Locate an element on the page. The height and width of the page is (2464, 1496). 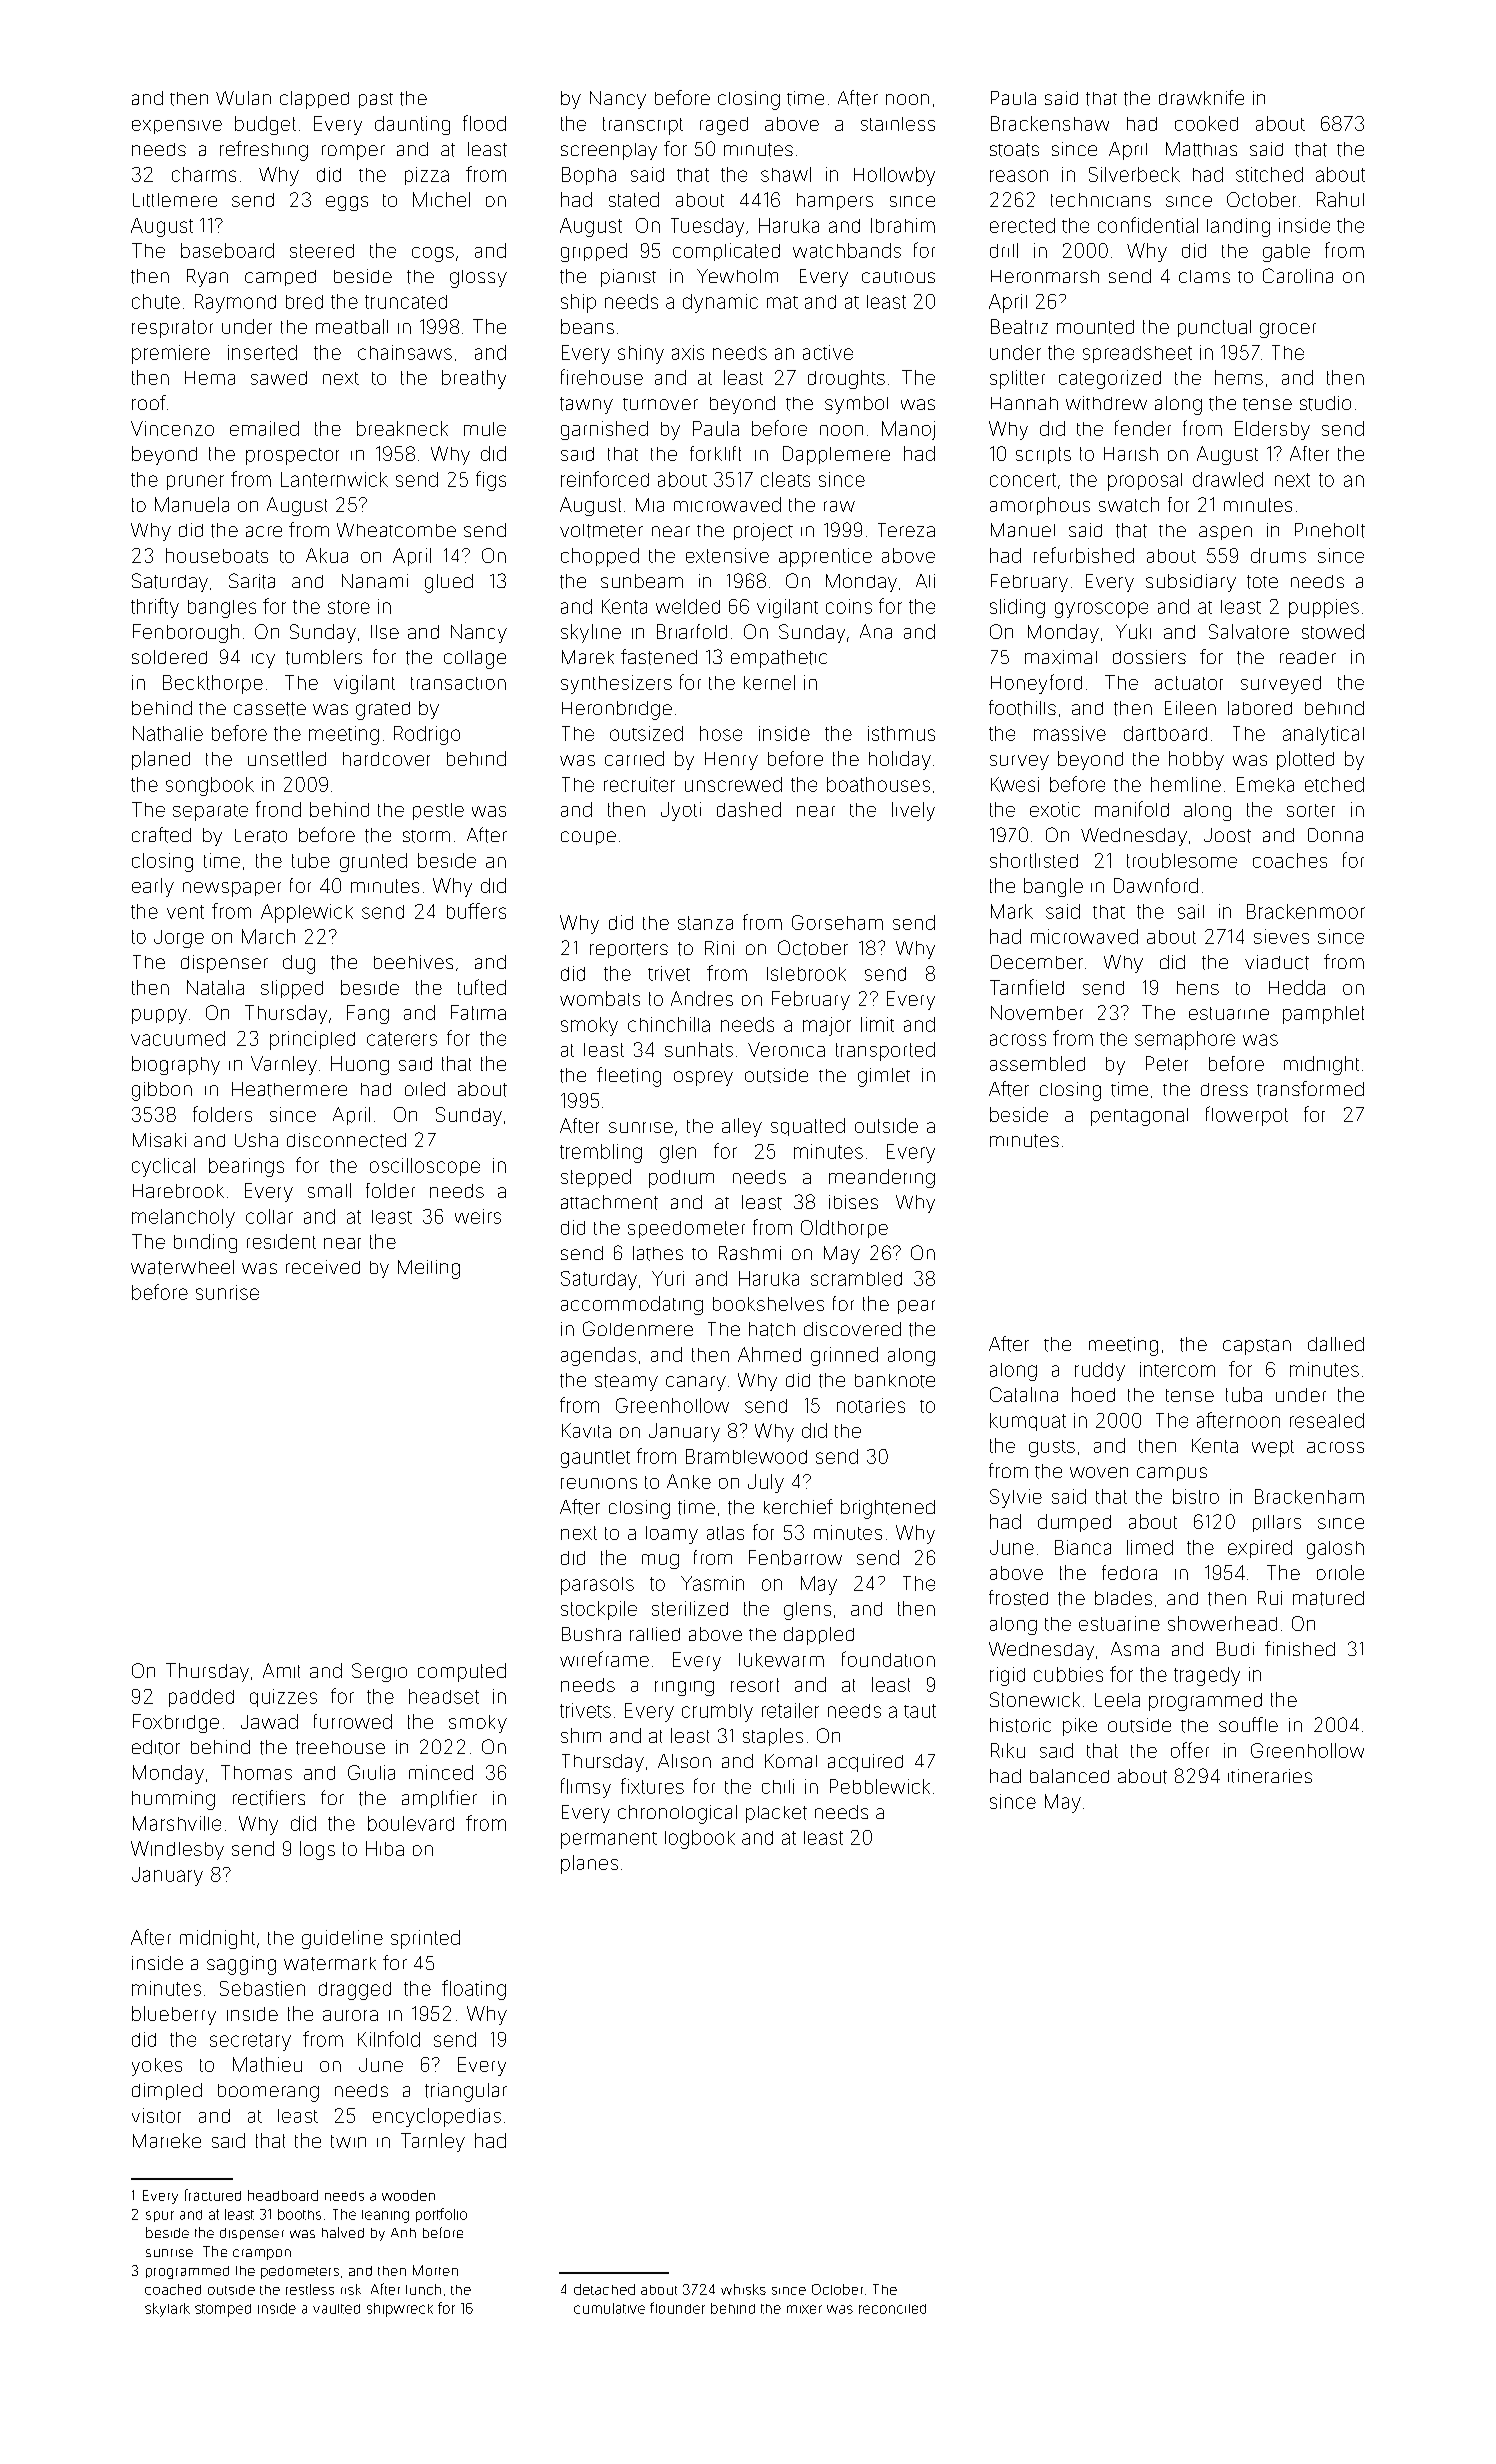
stainless is located at coordinates (898, 124).
